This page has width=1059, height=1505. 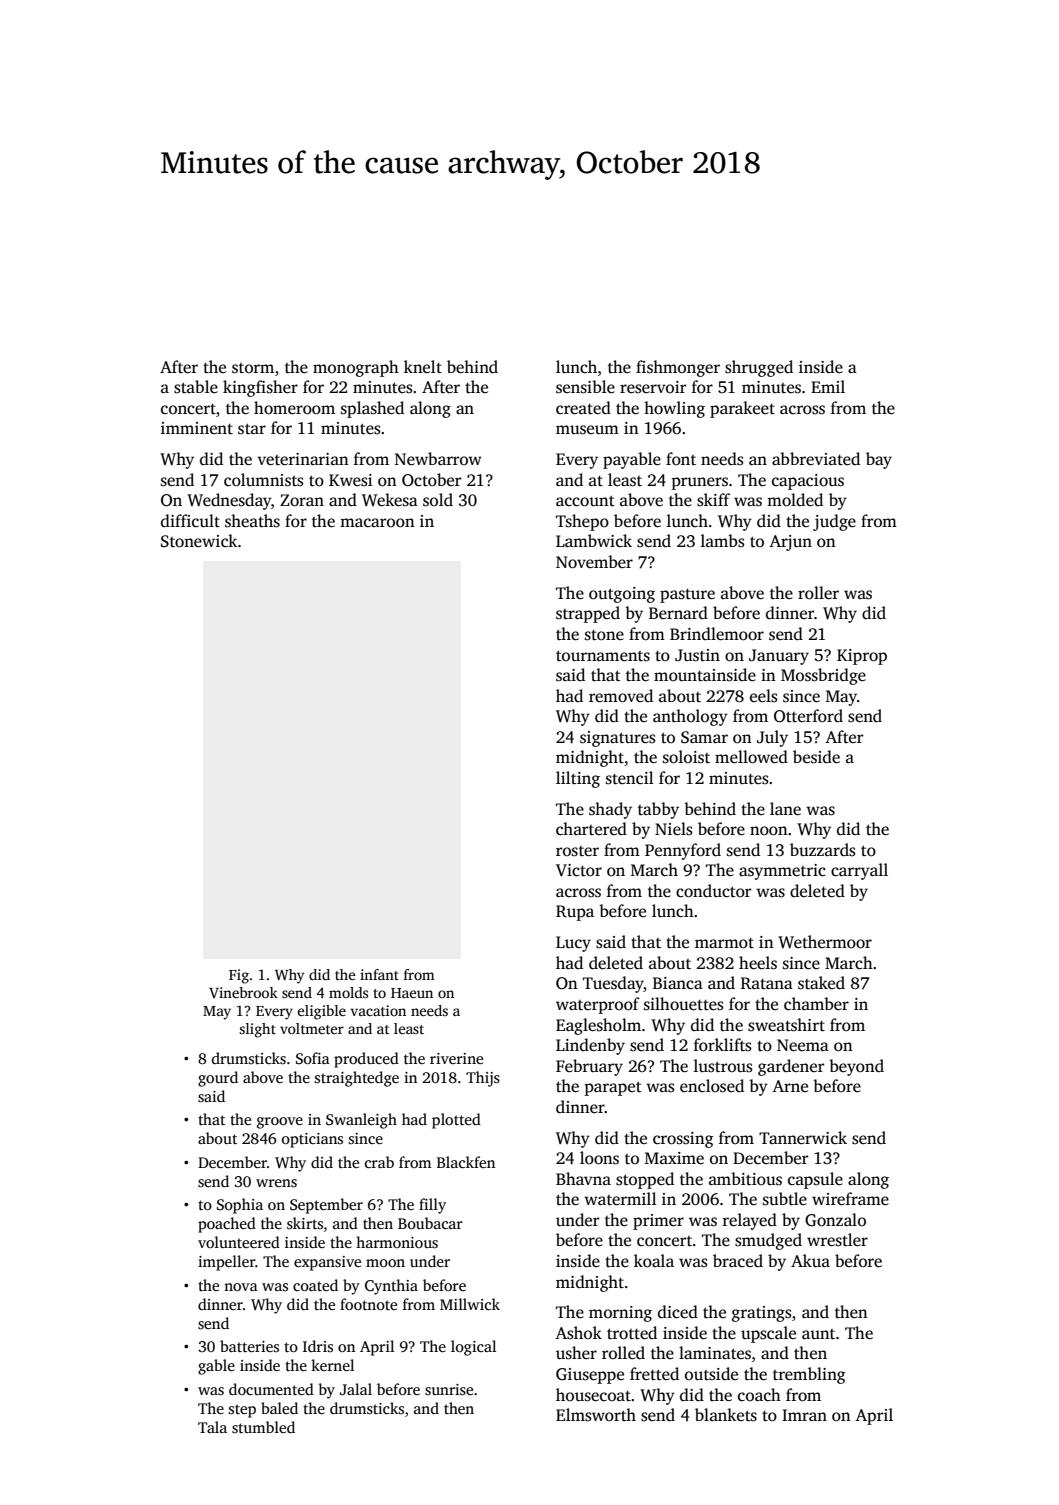 I want to click on lane, so click(x=785, y=809).
